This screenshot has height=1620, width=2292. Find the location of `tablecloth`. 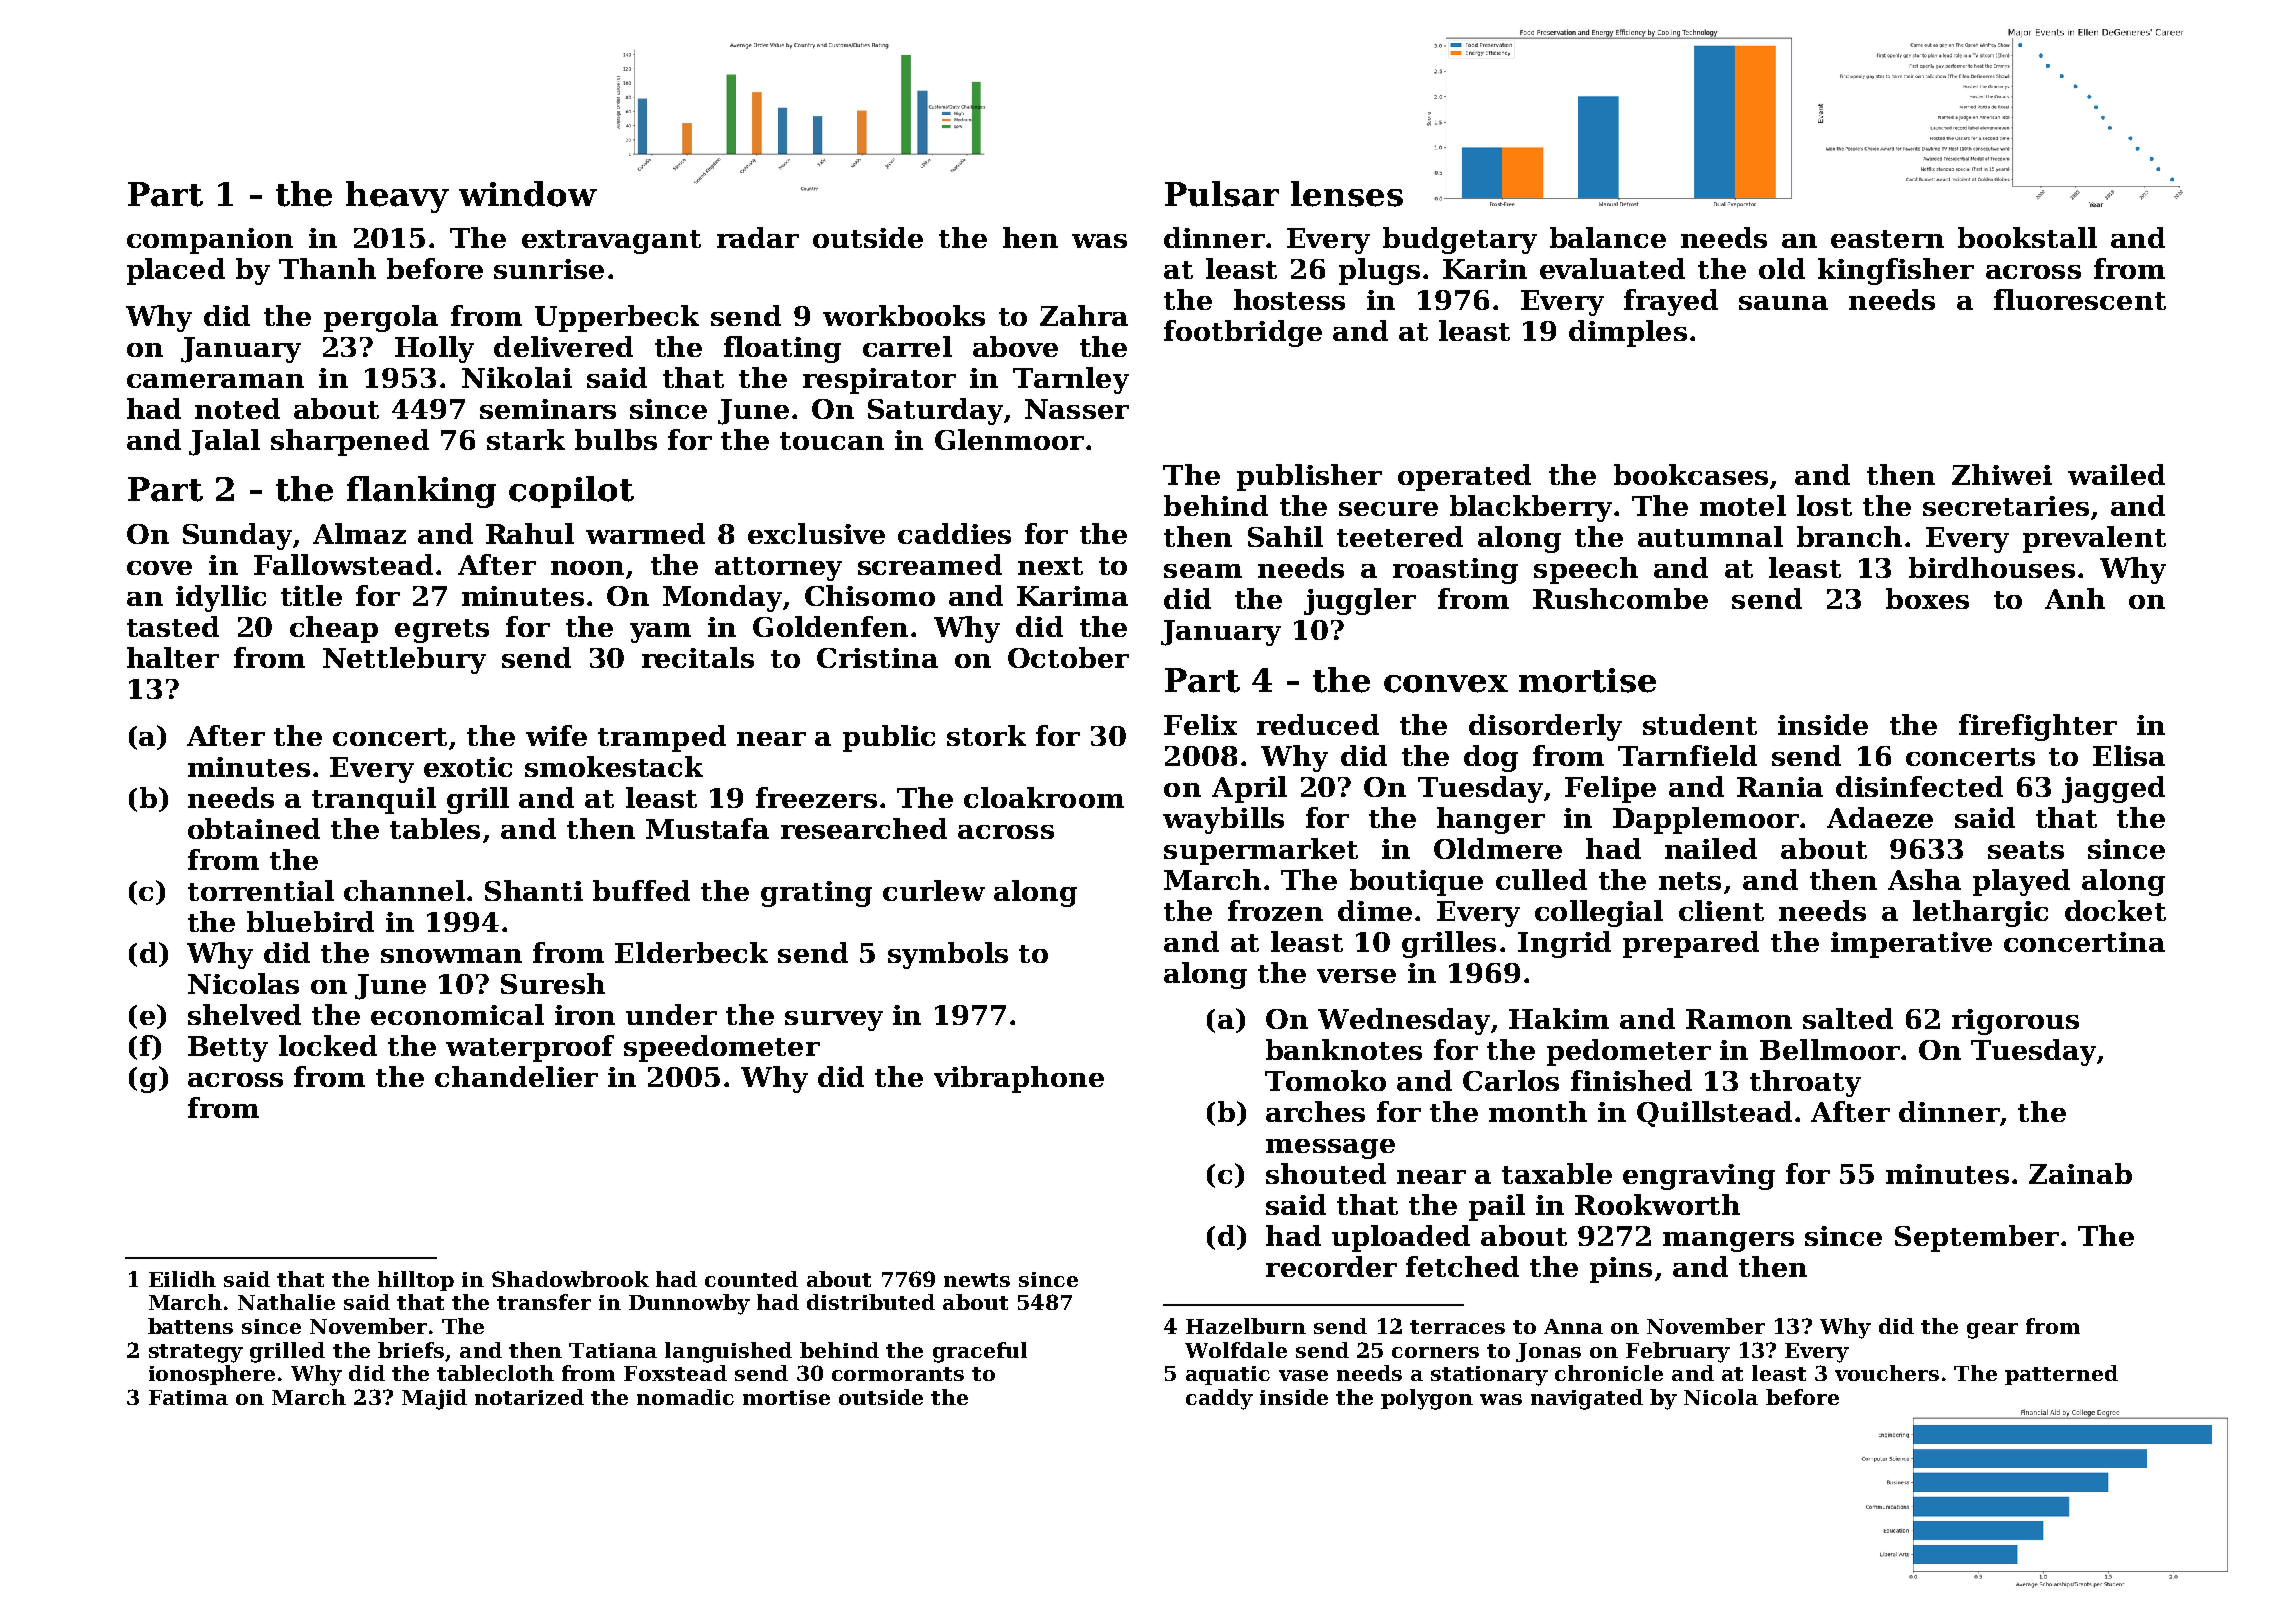

tablecloth is located at coordinates (495, 1373).
